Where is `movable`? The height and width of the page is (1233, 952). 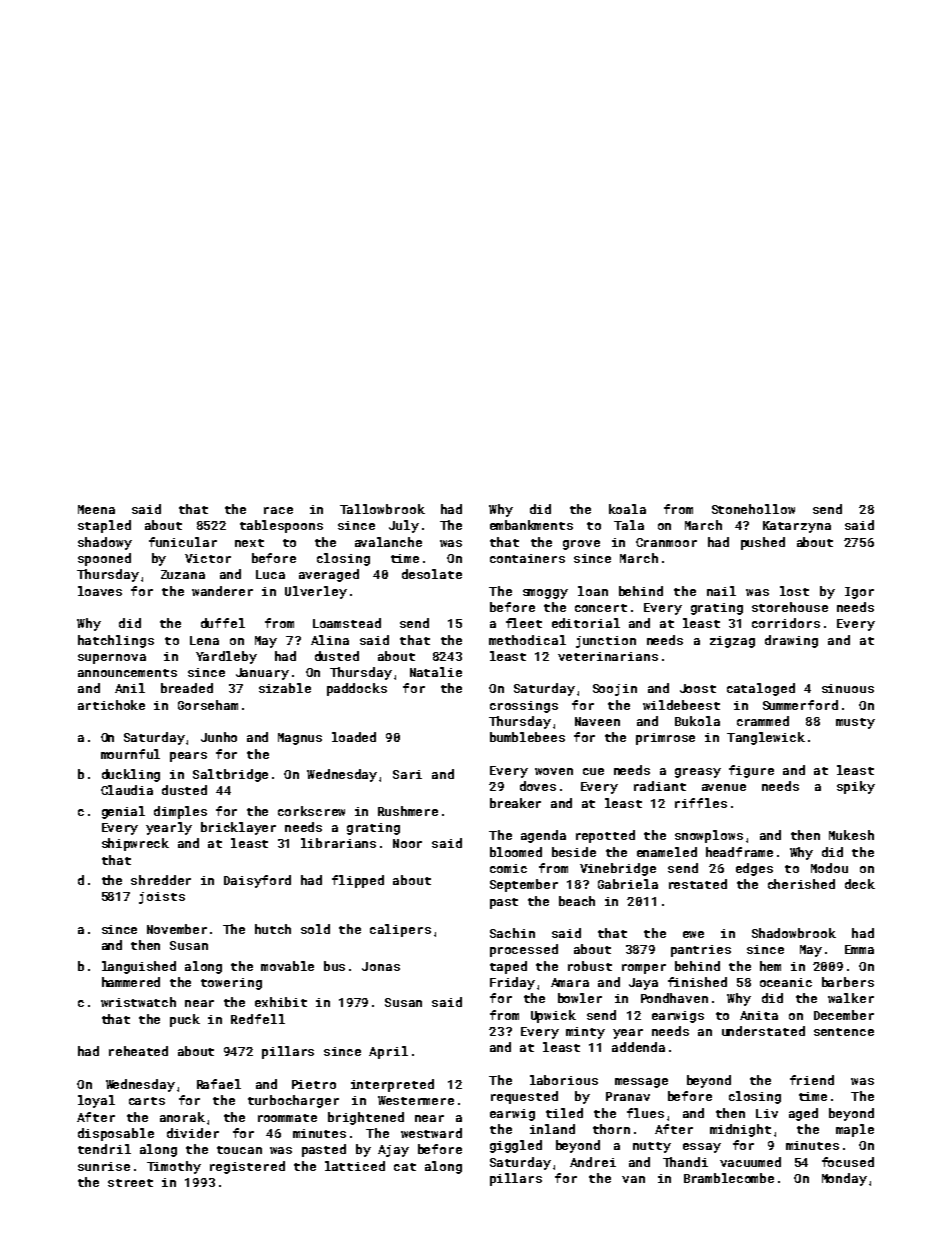
movable is located at coordinates (287, 966).
